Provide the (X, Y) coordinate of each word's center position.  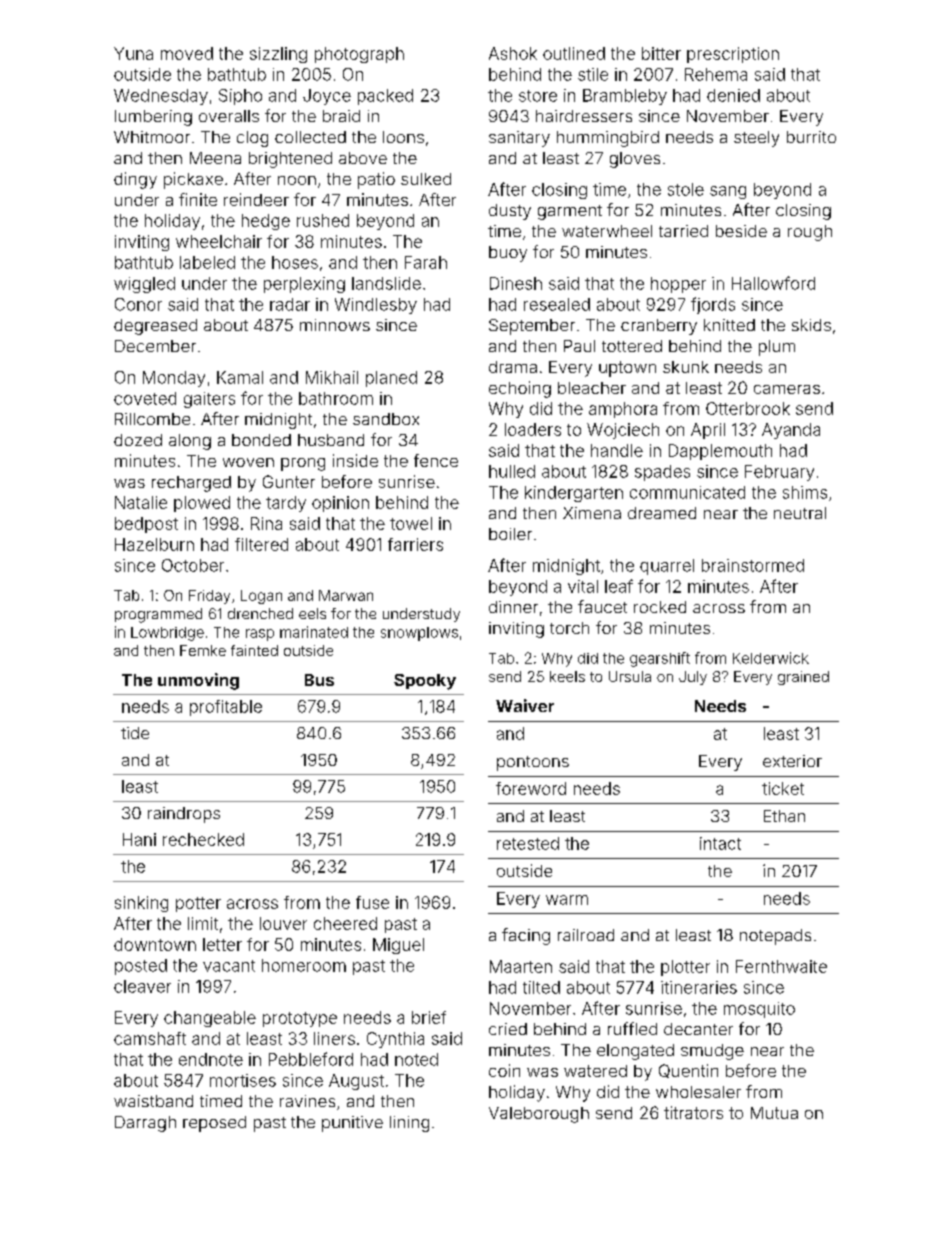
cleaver (142, 986)
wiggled (144, 285)
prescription (733, 55)
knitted (729, 325)
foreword (531, 788)
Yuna (133, 53)
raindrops (184, 815)
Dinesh (516, 283)
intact (720, 843)
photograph (359, 55)
